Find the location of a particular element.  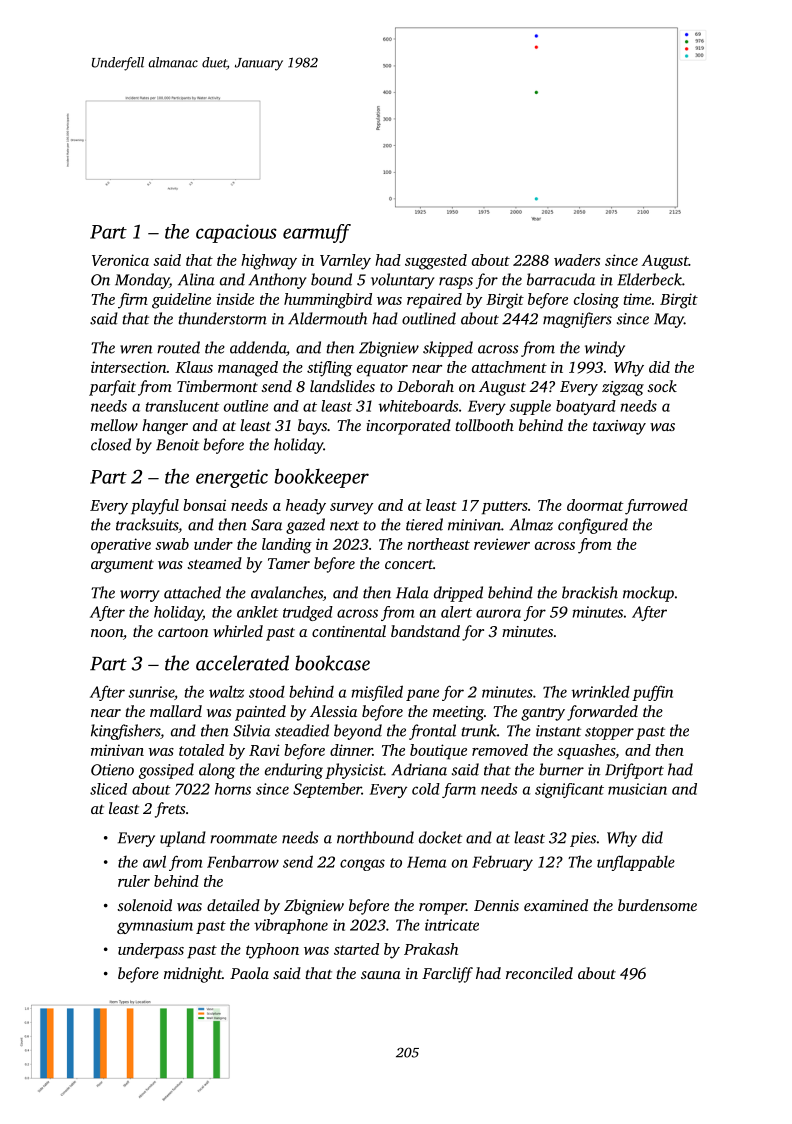

rasps is located at coordinates (456, 283).
